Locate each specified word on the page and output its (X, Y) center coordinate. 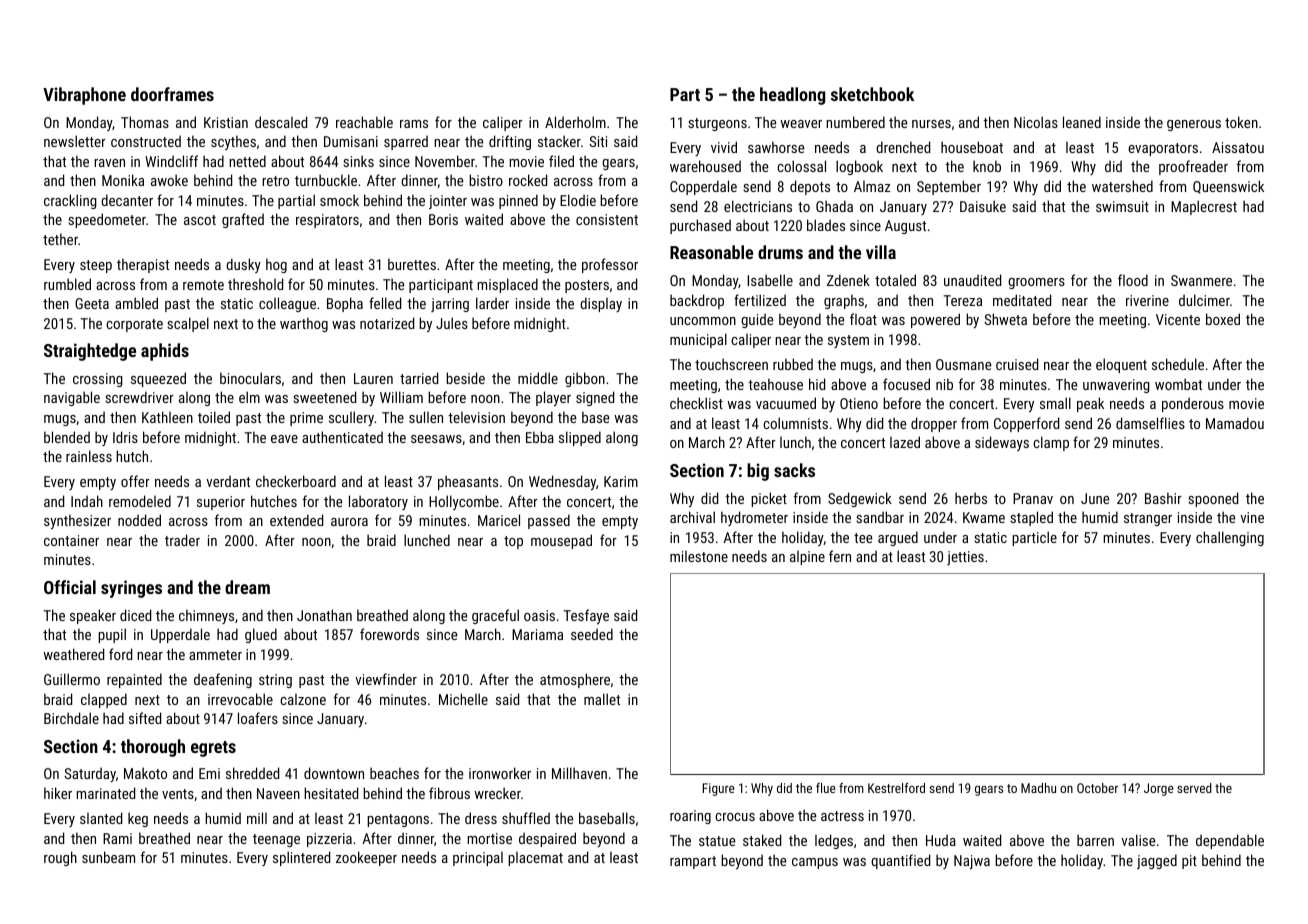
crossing (98, 380)
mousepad (561, 541)
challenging (1230, 538)
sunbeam (108, 857)
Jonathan (324, 615)
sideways (1002, 443)
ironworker (500, 773)
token (1241, 122)
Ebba (540, 437)
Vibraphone (84, 96)
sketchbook (872, 94)
